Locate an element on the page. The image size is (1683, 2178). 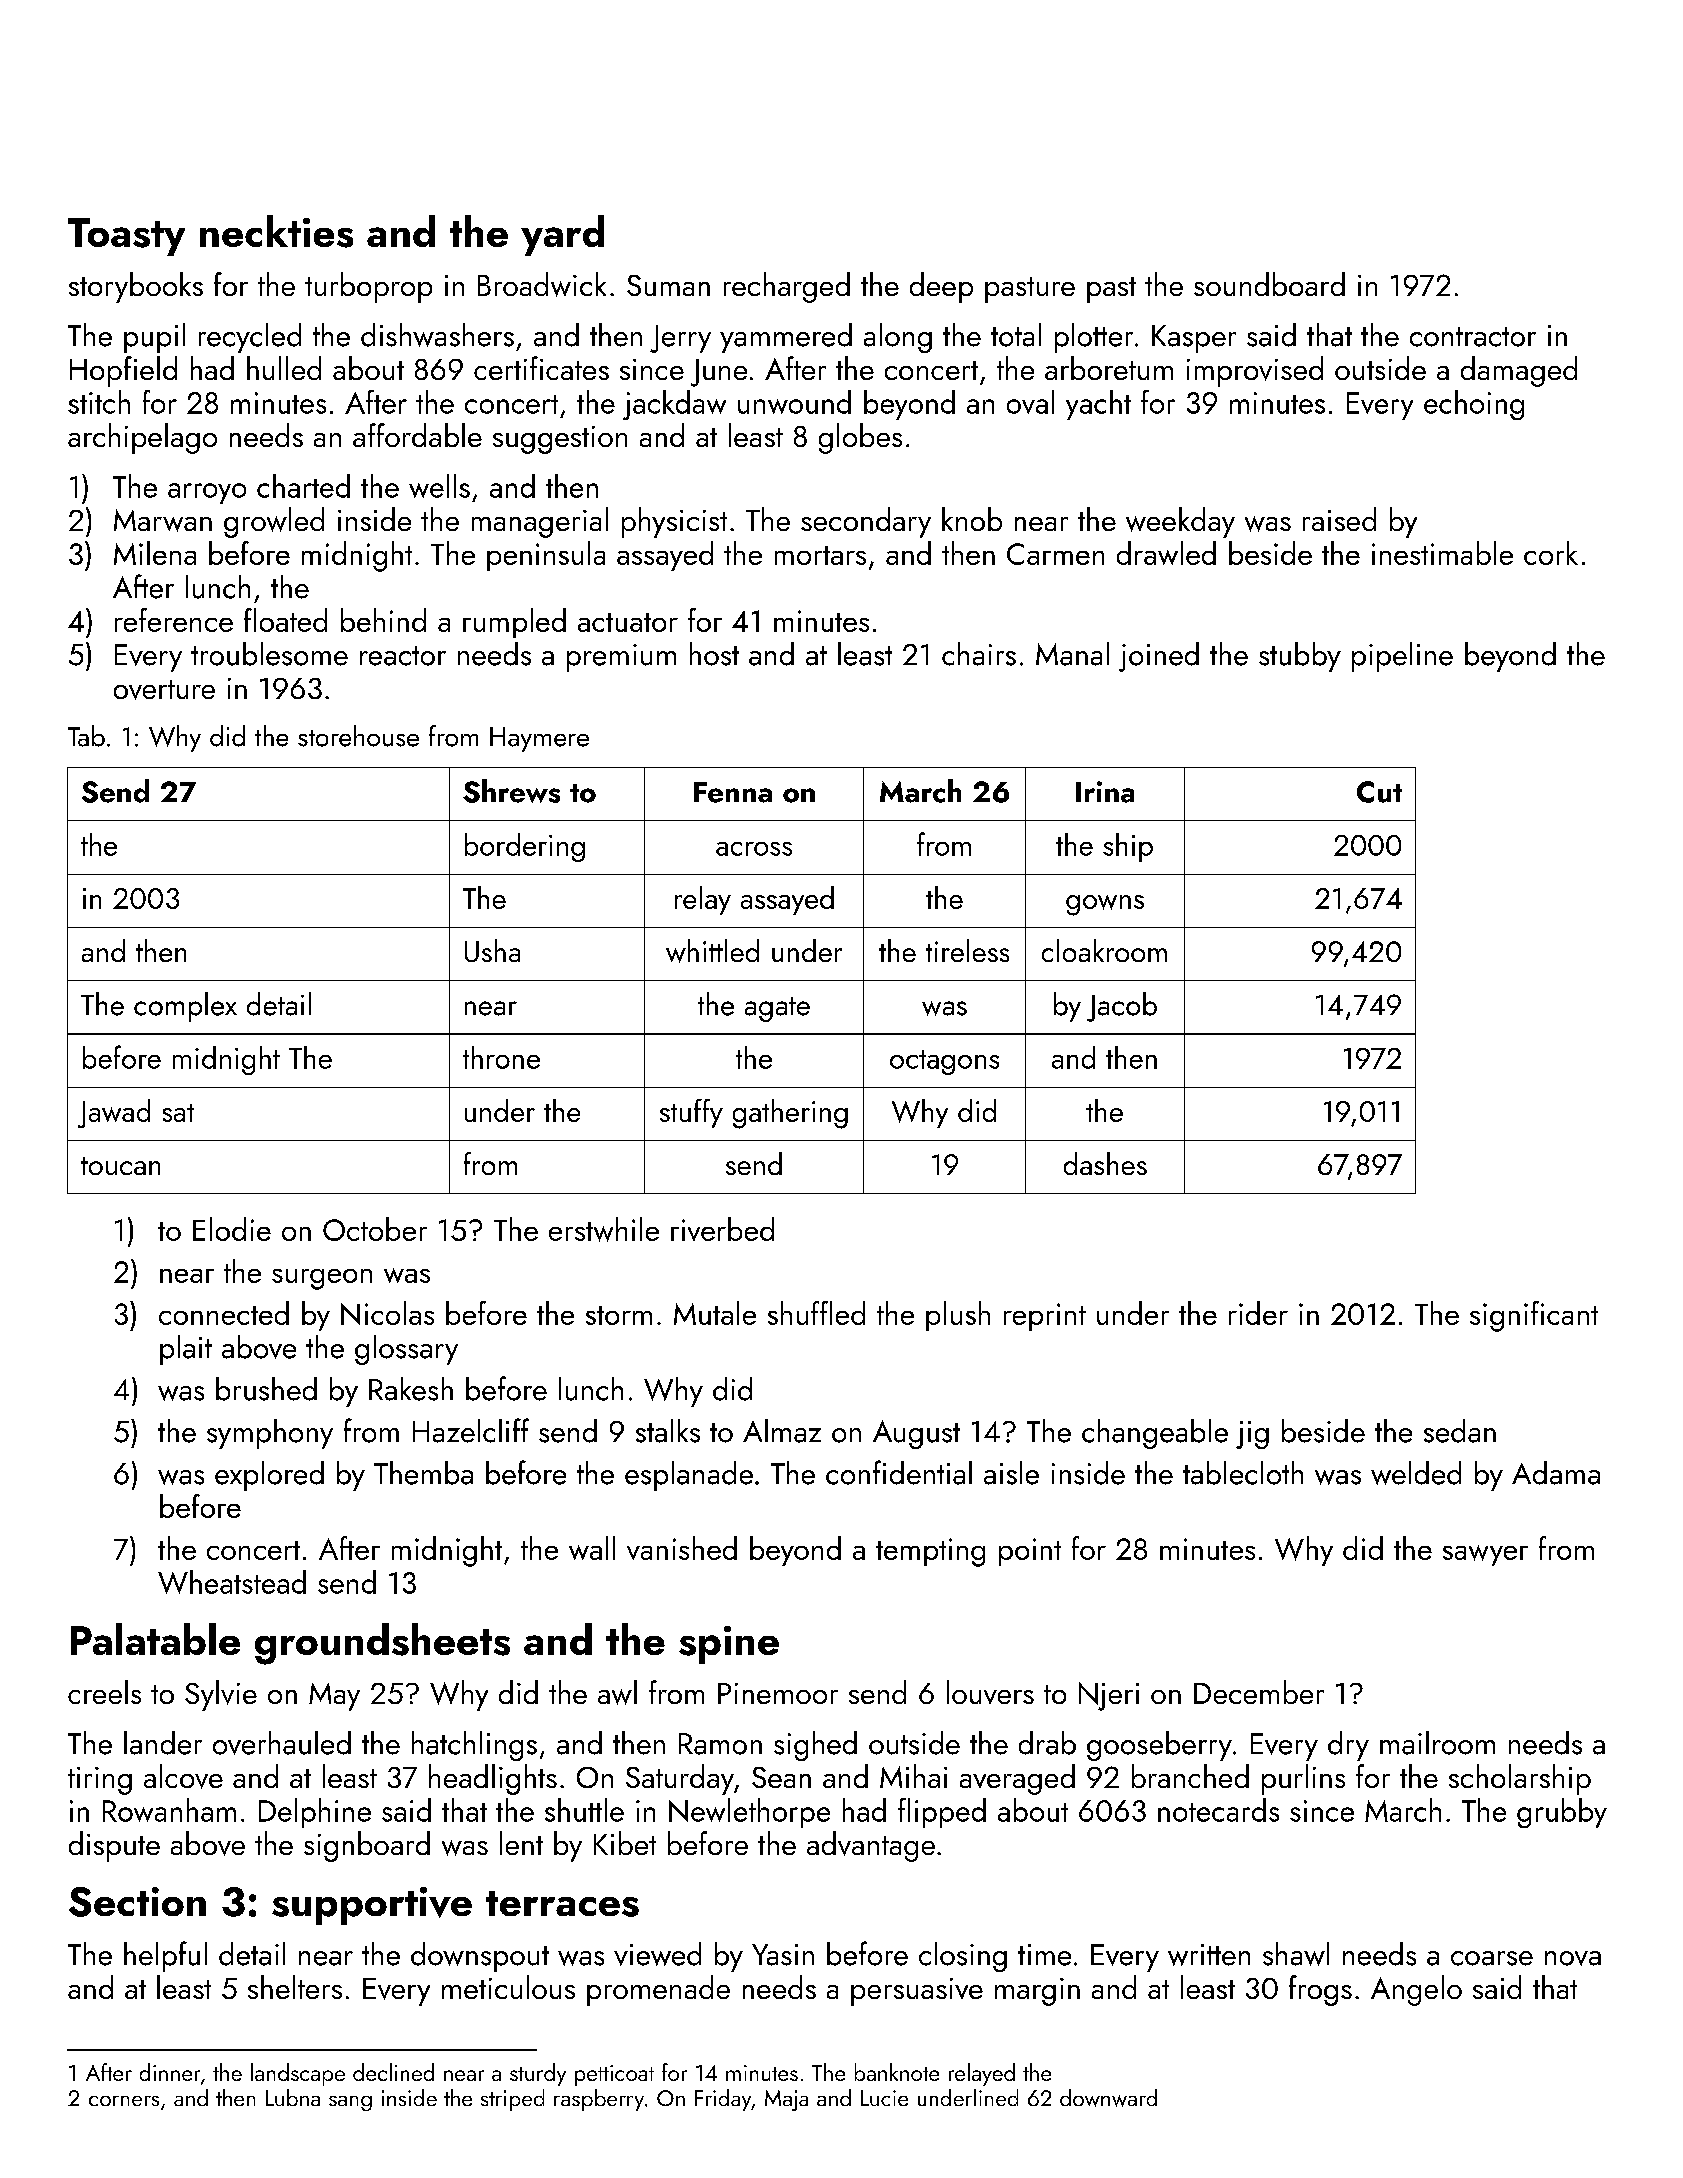
deep is located at coordinates (941, 287).
